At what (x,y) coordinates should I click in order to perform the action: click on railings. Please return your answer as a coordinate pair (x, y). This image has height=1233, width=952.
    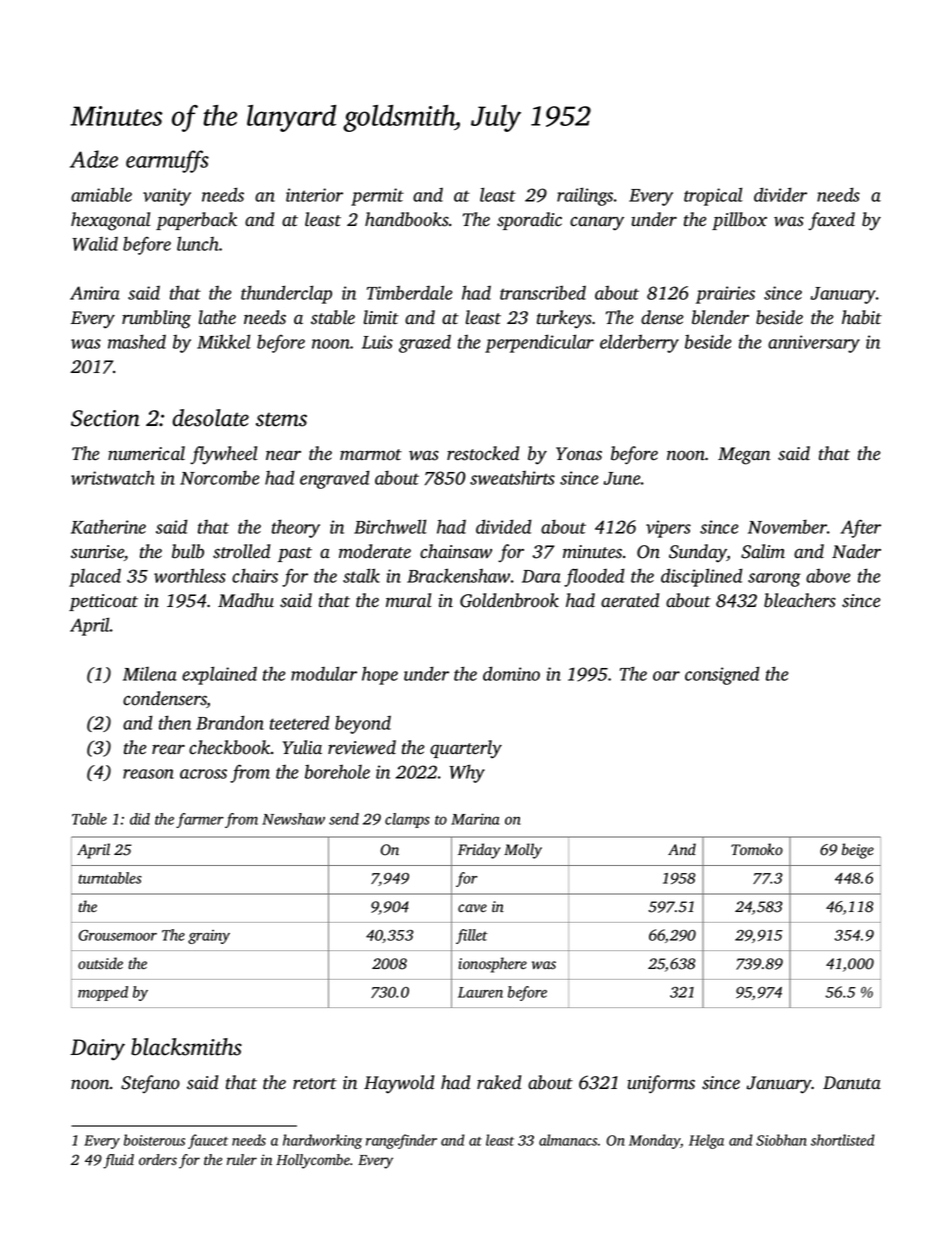
    Looking at the image, I should click on (585, 196).
